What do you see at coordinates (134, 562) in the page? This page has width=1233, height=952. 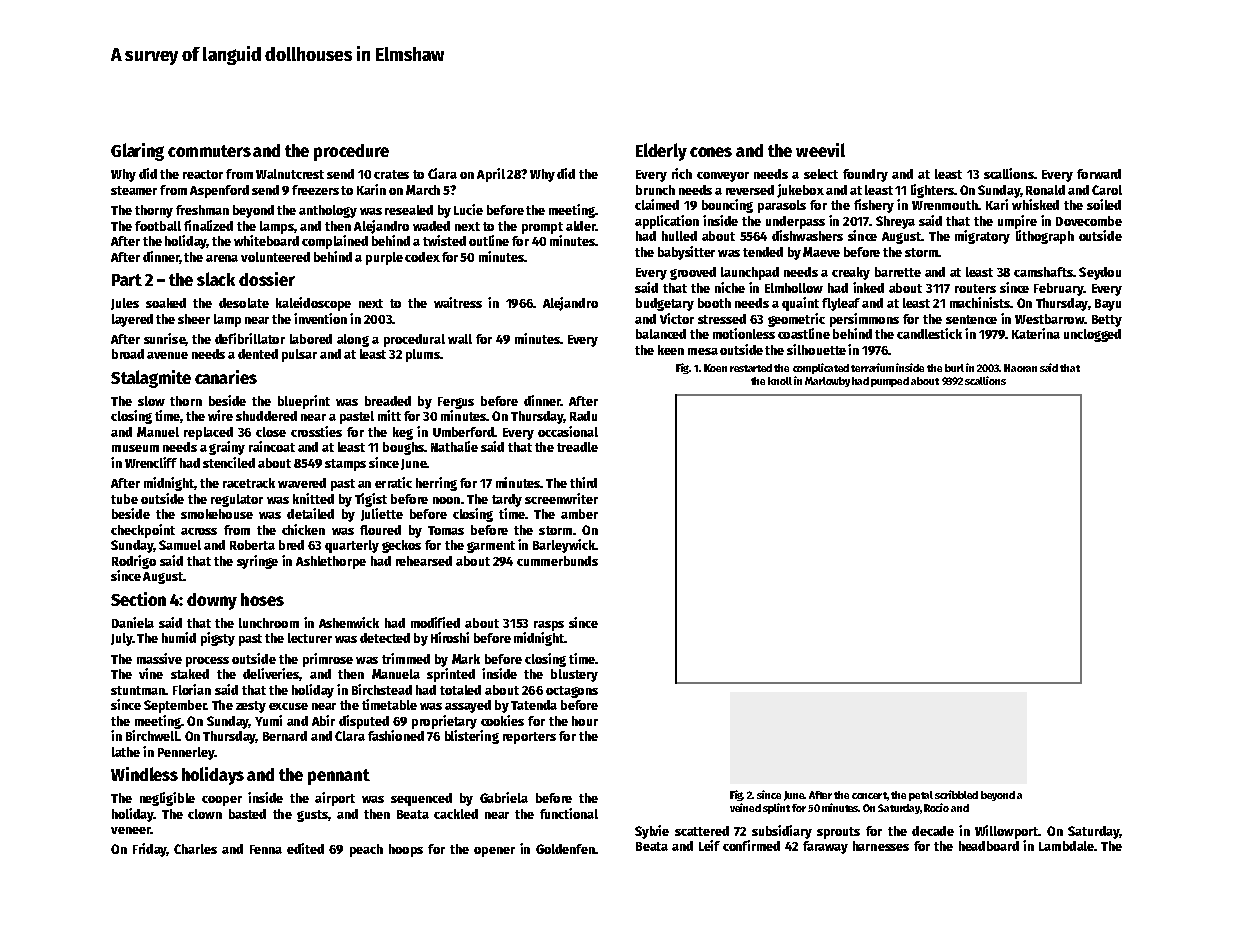 I see `Rodrigo` at bounding box center [134, 562].
